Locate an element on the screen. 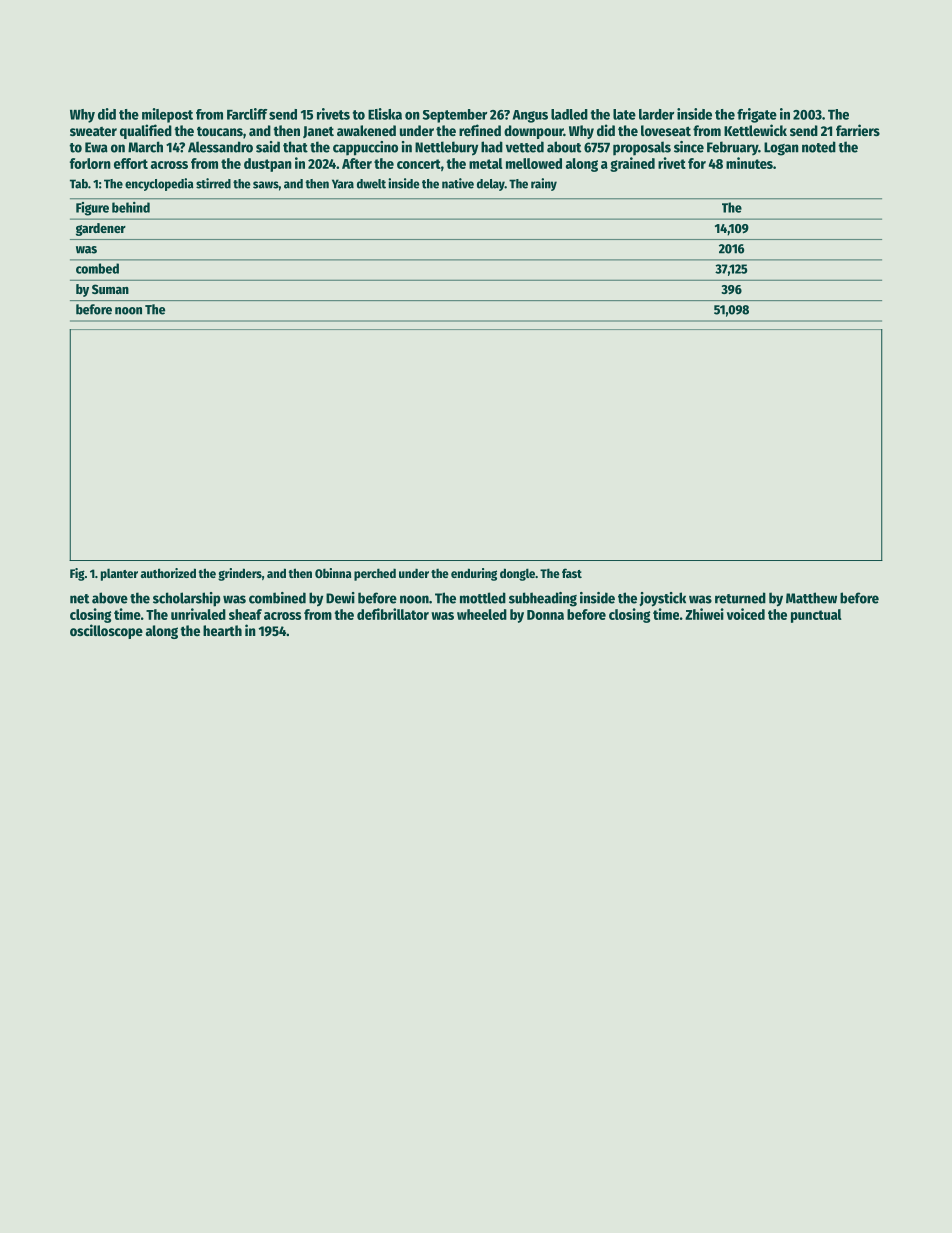  authorized is located at coordinates (168, 573).
